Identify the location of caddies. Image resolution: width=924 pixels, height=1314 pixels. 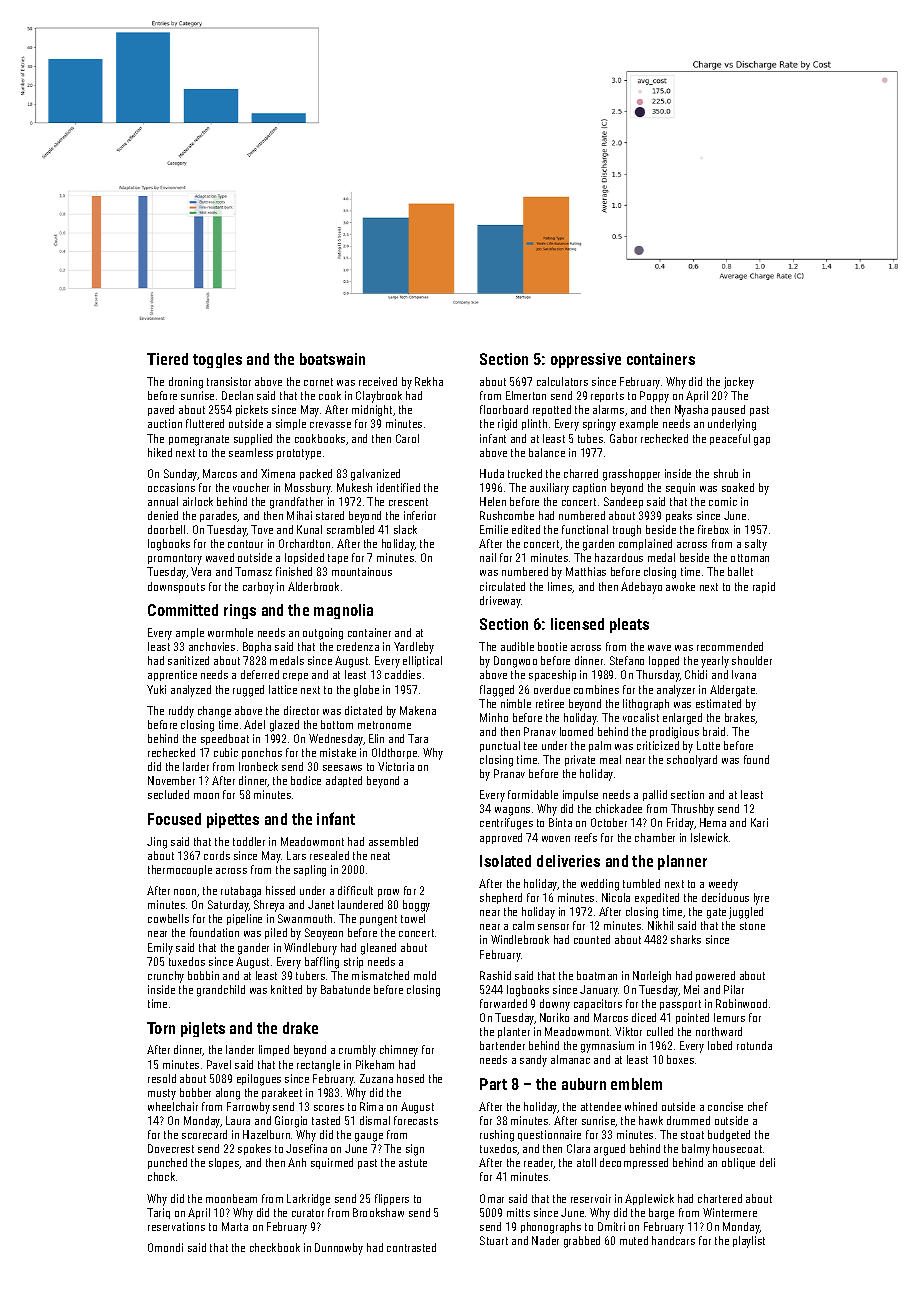
(403, 674).
